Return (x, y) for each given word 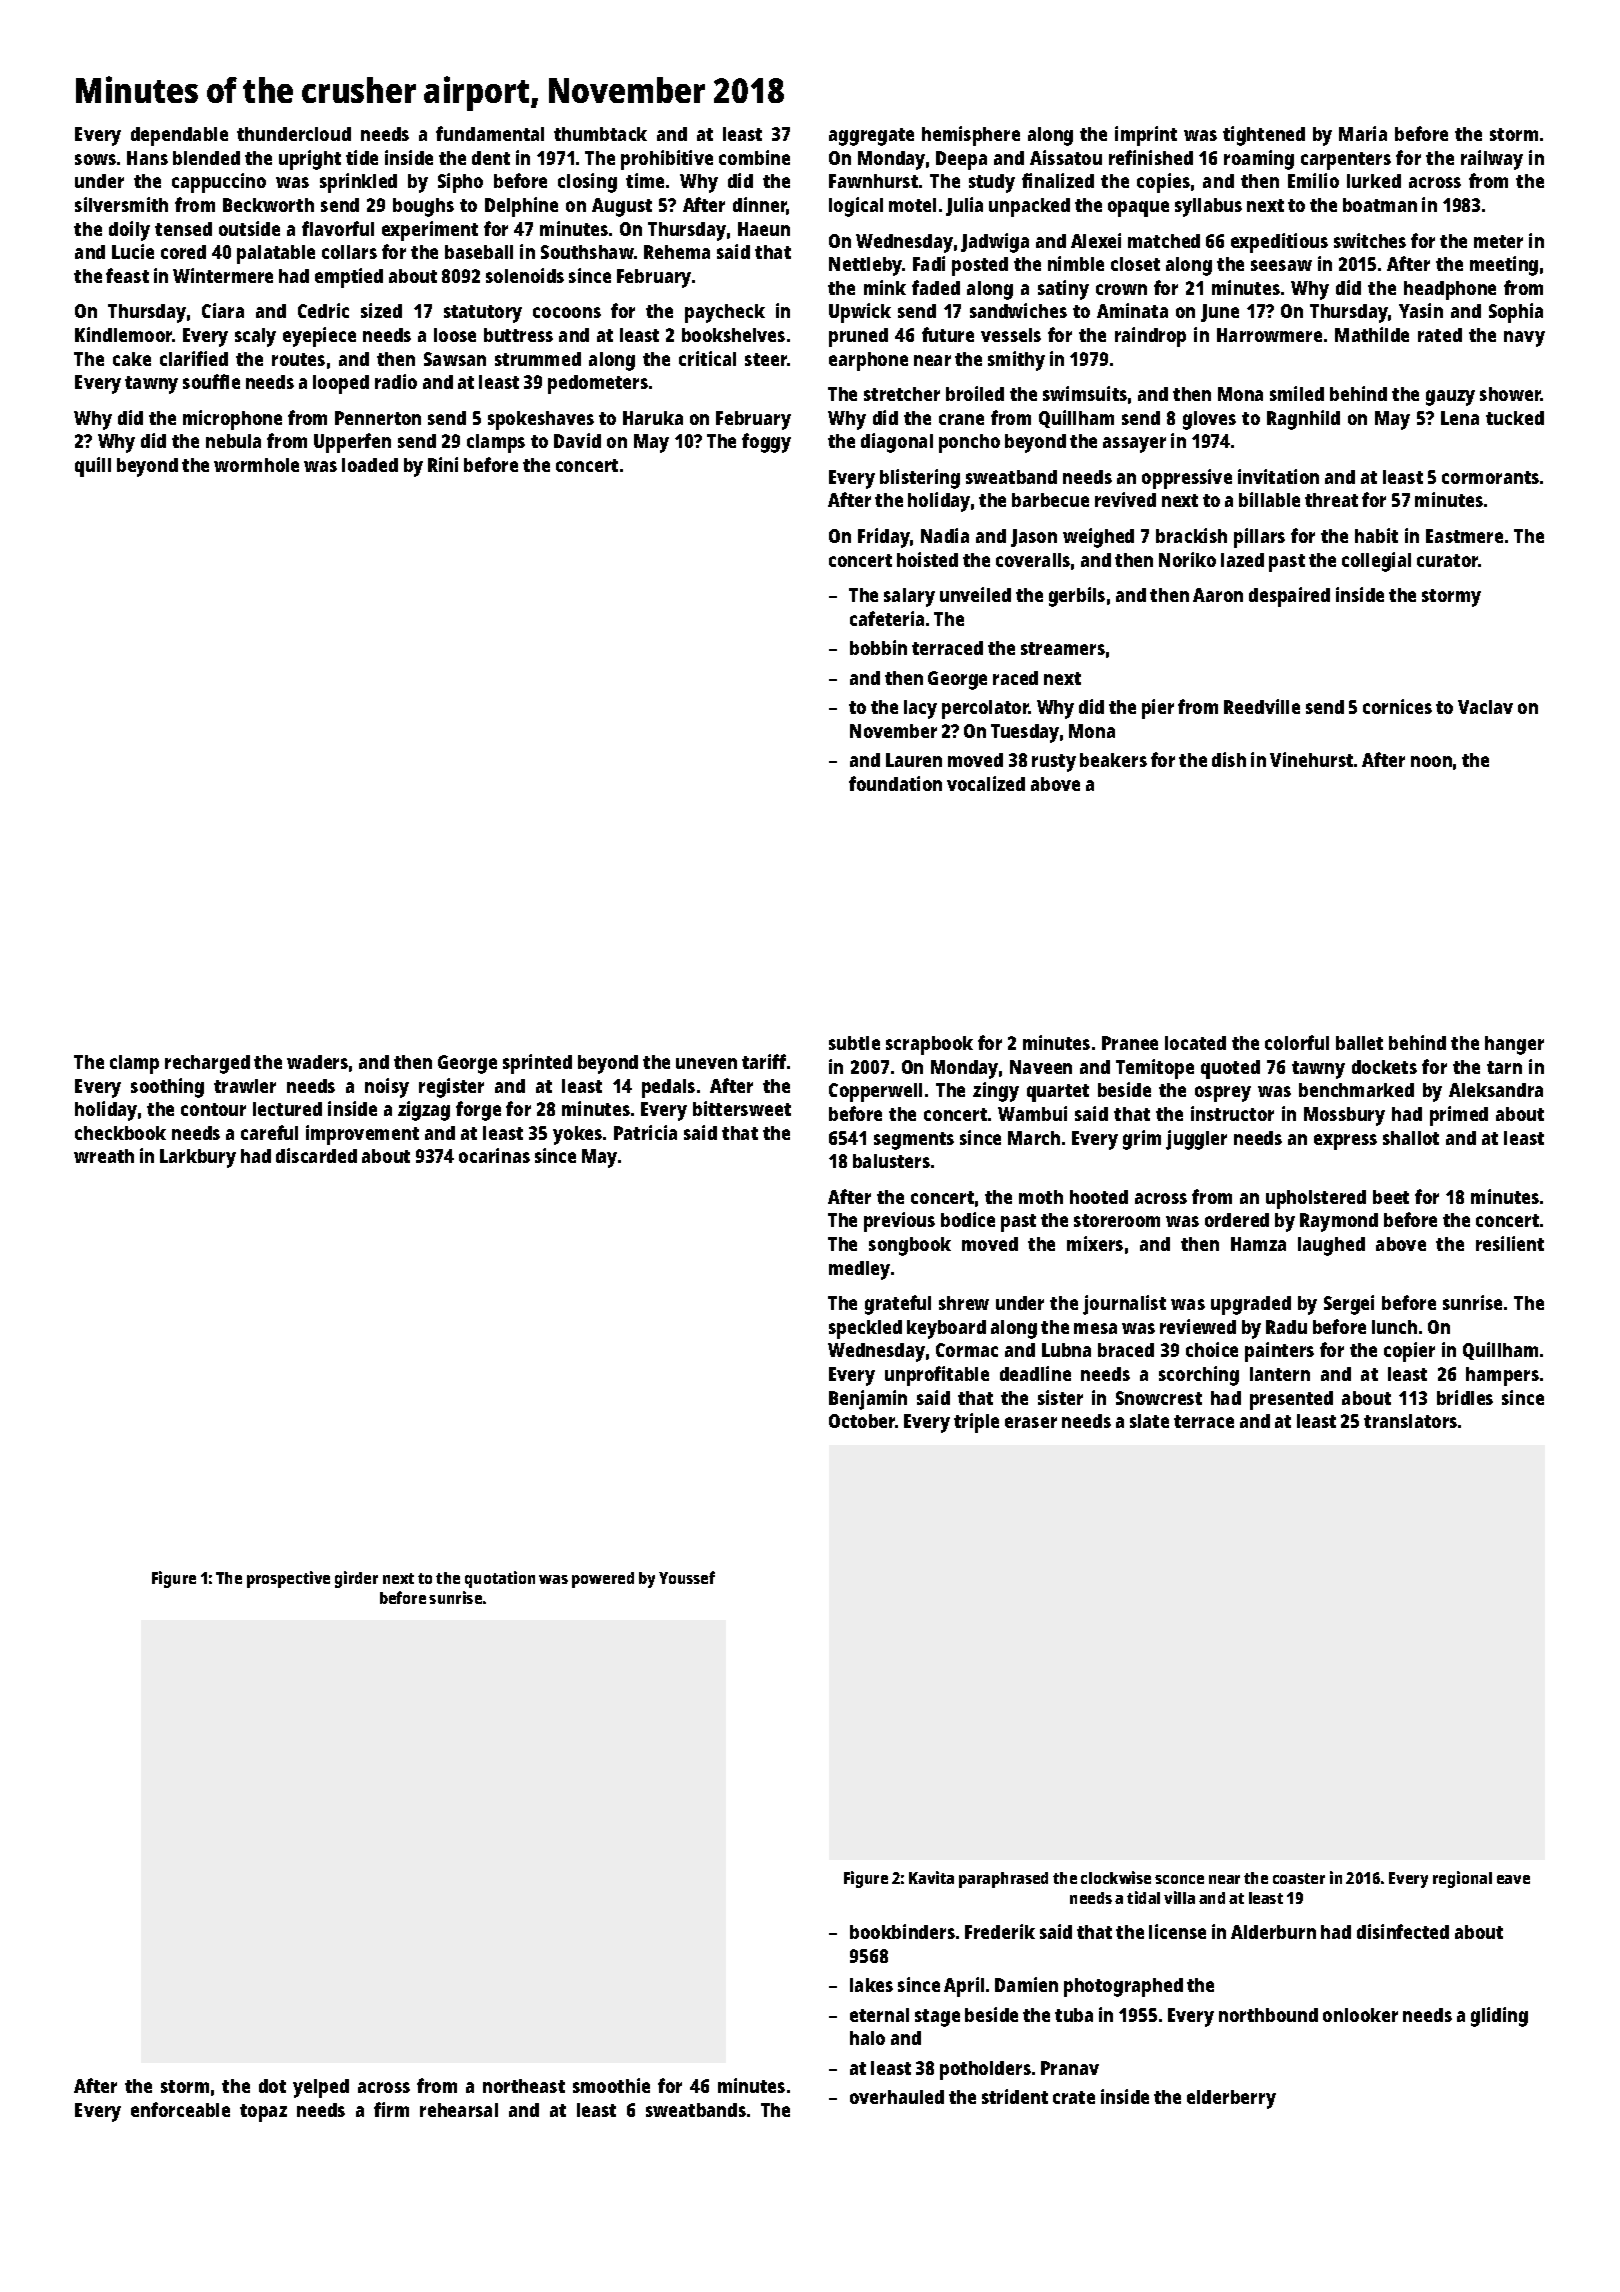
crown (1121, 289)
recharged (207, 1064)
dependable (179, 136)
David (577, 440)
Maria (1363, 133)
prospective (288, 1579)
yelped (321, 2088)
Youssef (687, 1577)
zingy (996, 1092)
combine (754, 157)
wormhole (256, 465)
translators (1410, 1421)
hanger (1514, 1045)
